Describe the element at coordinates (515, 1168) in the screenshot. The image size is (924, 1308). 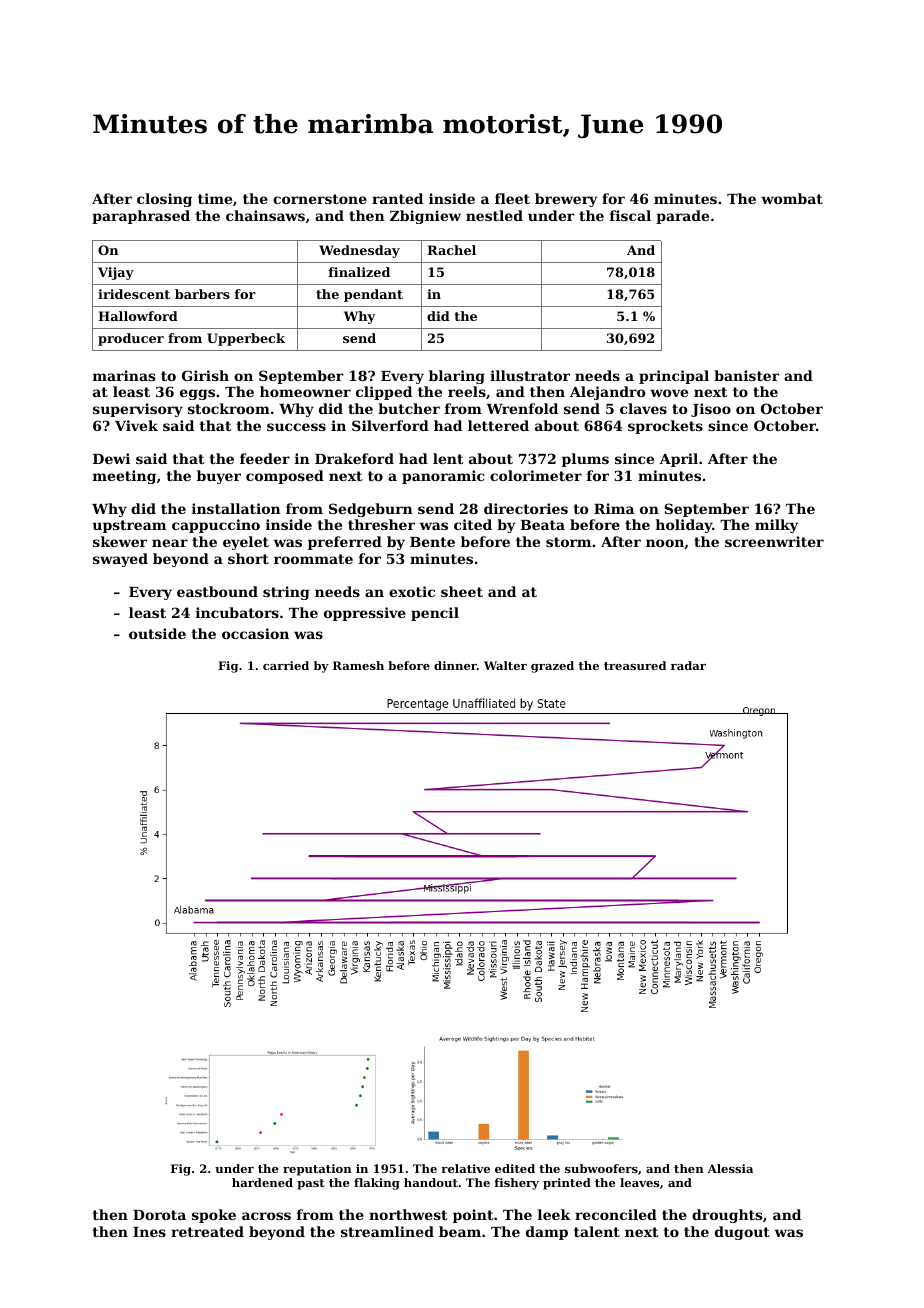
I see `edited` at that location.
